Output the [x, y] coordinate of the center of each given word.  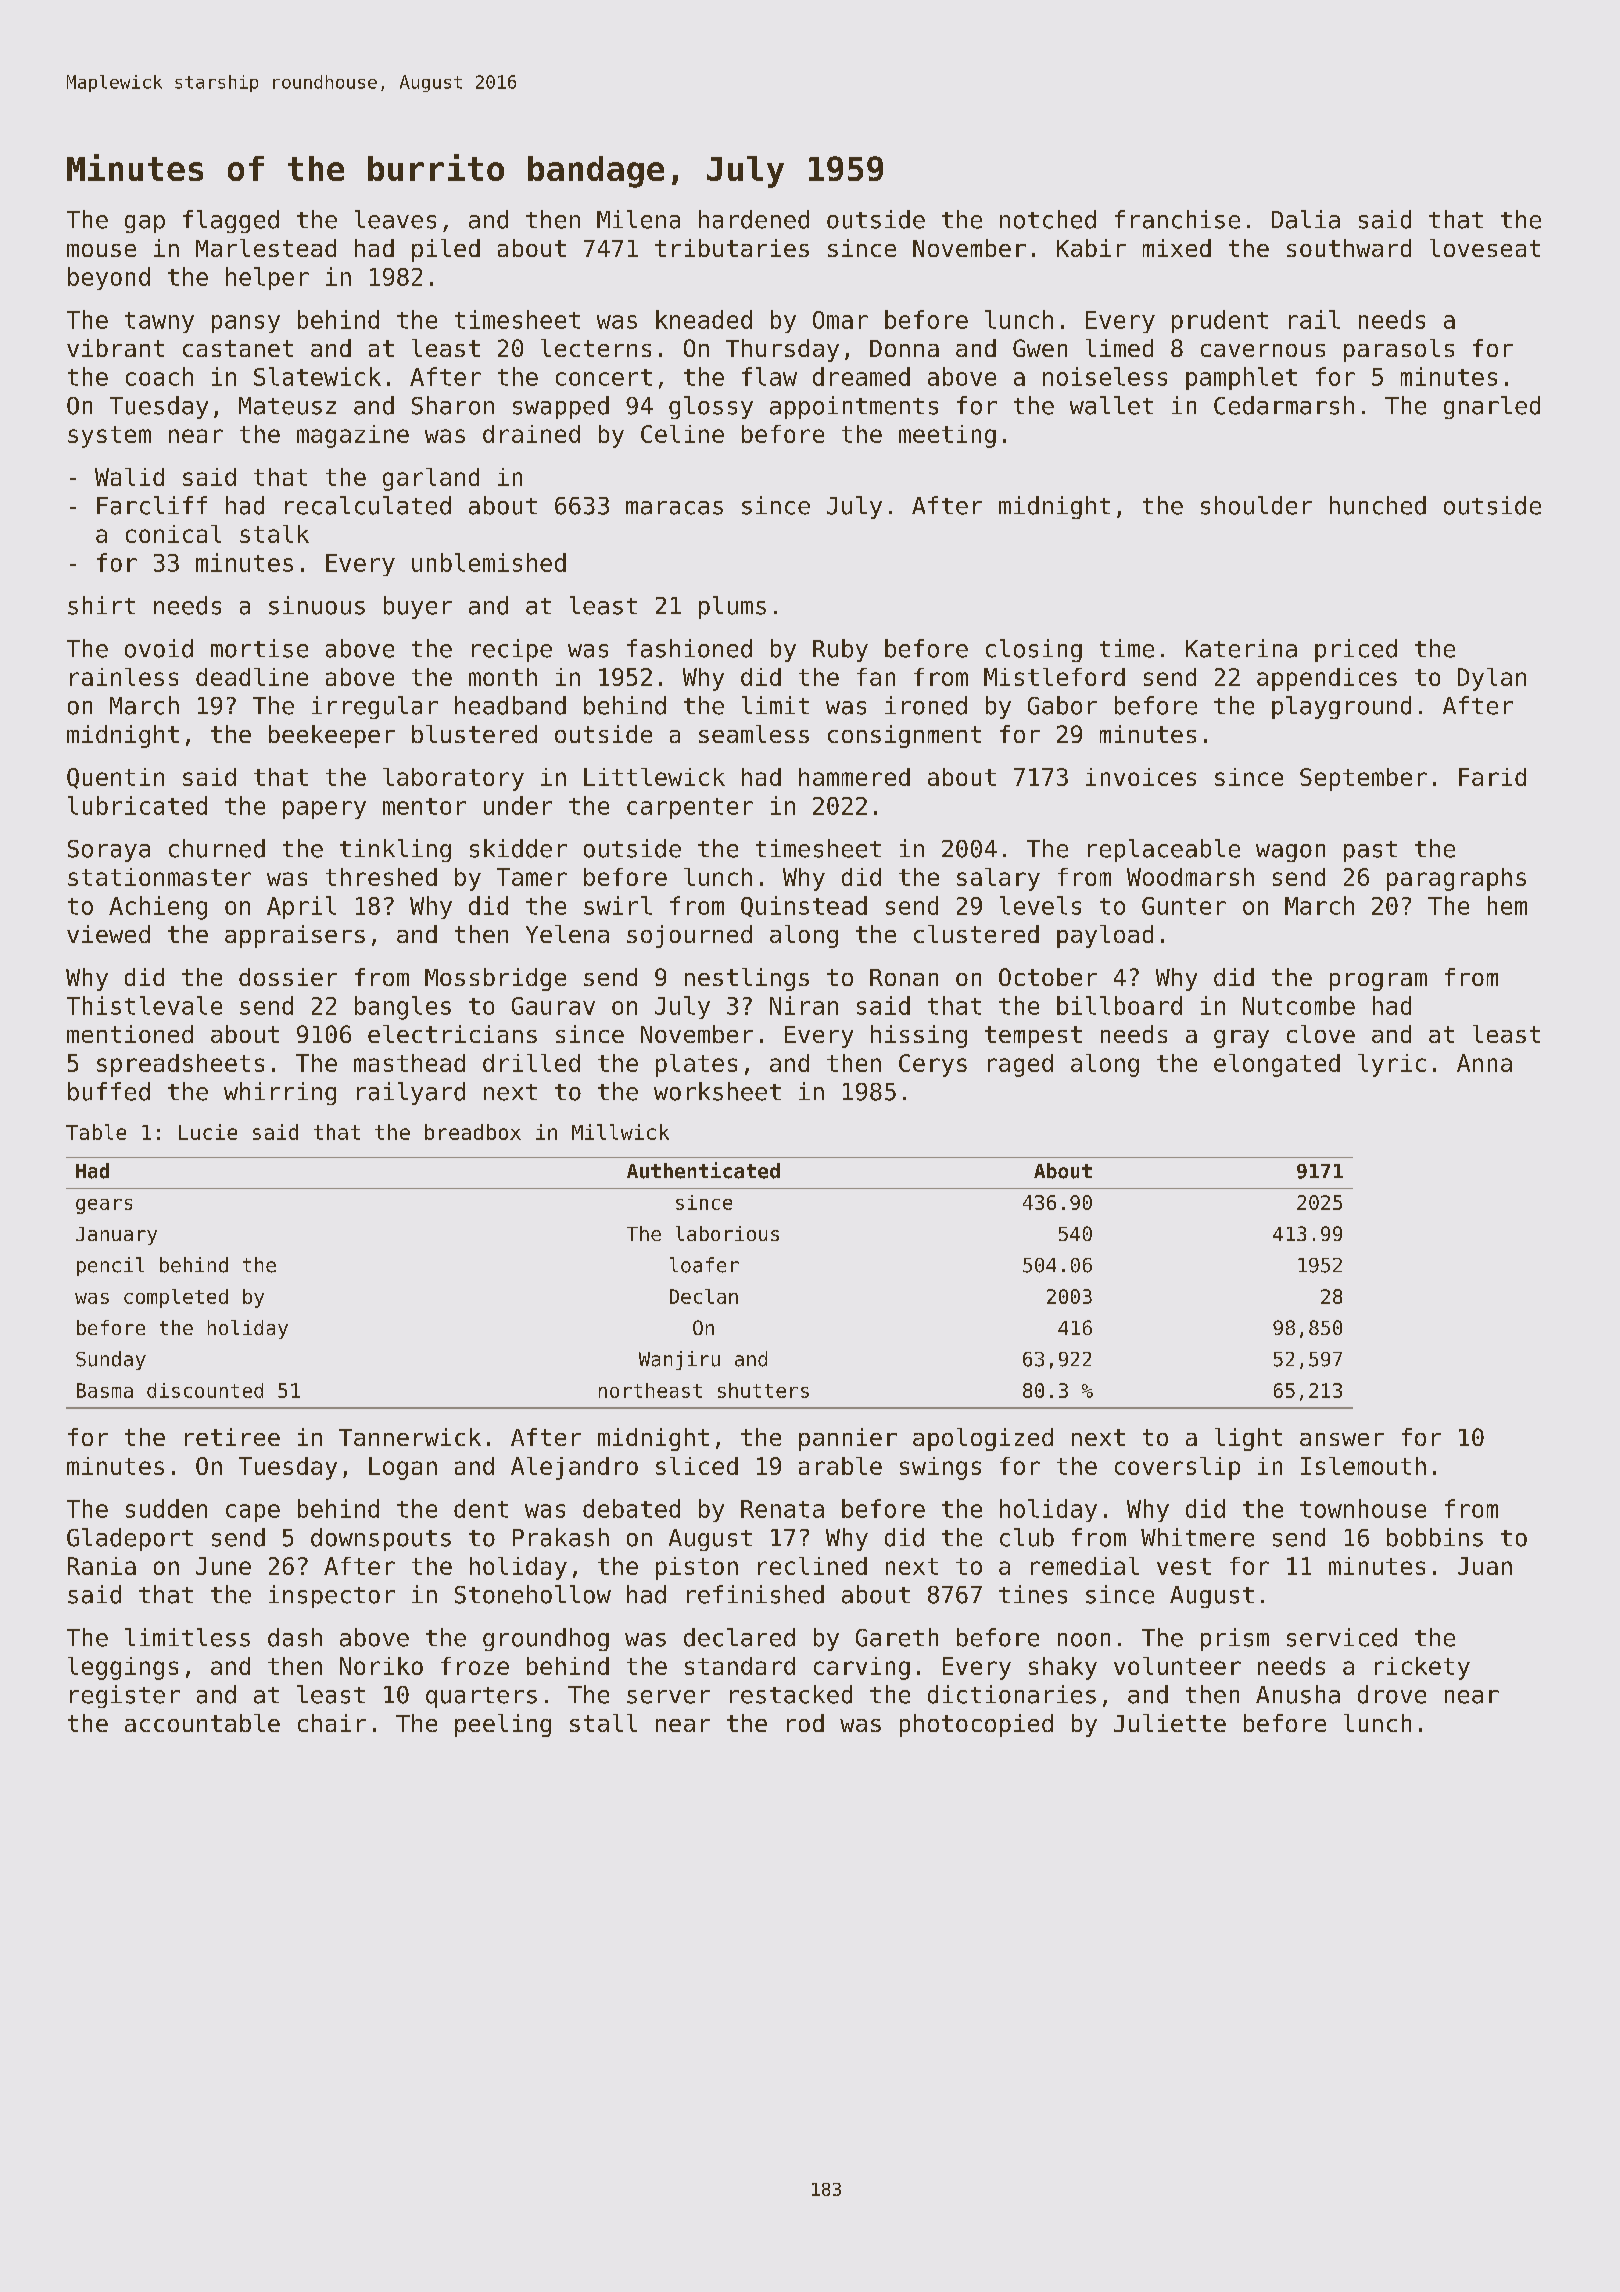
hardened [754, 219]
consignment [904, 736]
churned [217, 848]
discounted [205, 1390]
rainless [124, 677]
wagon [1290, 853]
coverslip [1177, 1468]
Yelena [567, 934]
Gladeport [130, 1539]
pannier [848, 1439]
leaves [395, 219]
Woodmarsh [1190, 877]
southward [1349, 248]
